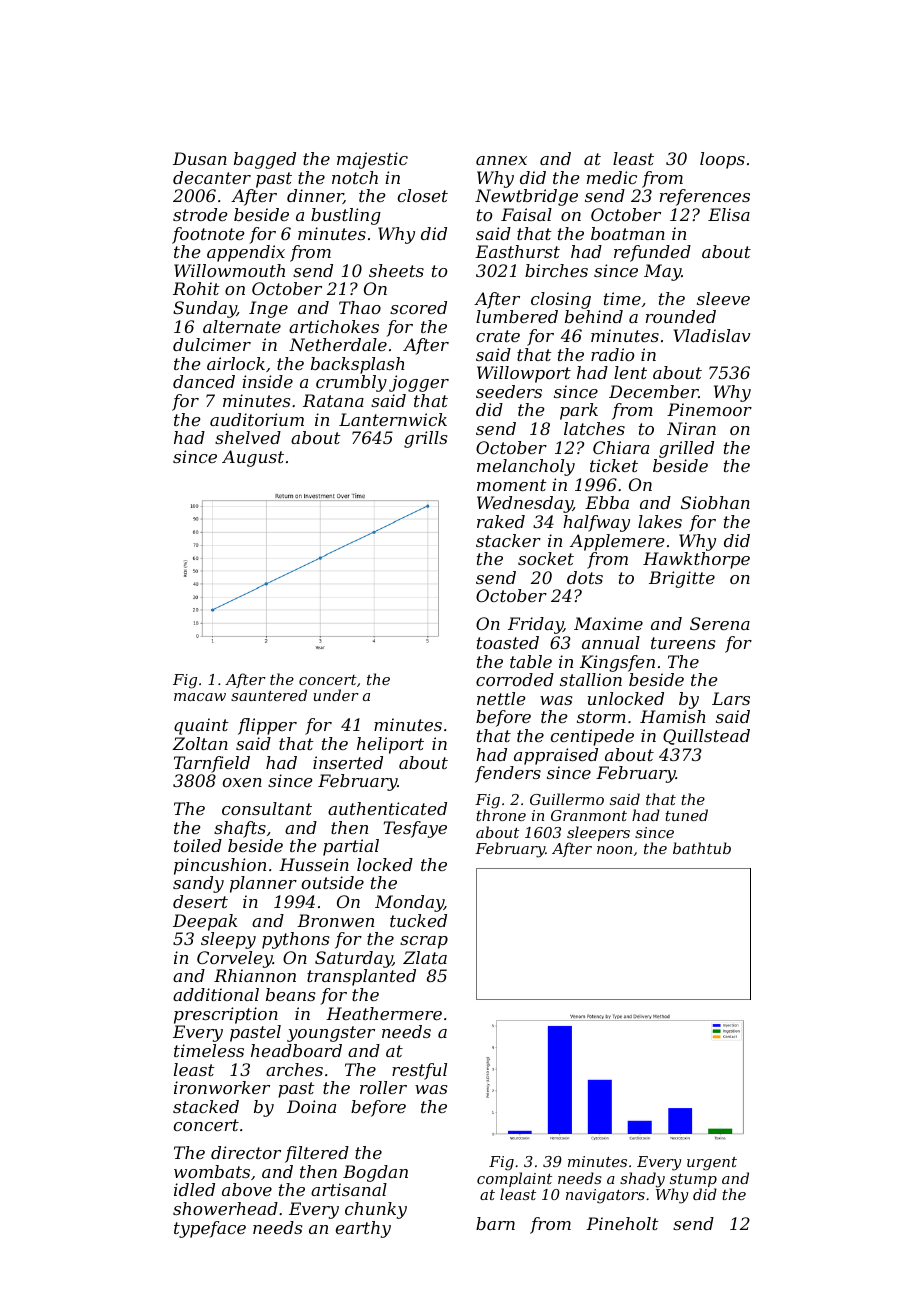 The width and height of the image is (924, 1311). Describe the element at coordinates (419, 383) in the image. I see `jogger` at that location.
